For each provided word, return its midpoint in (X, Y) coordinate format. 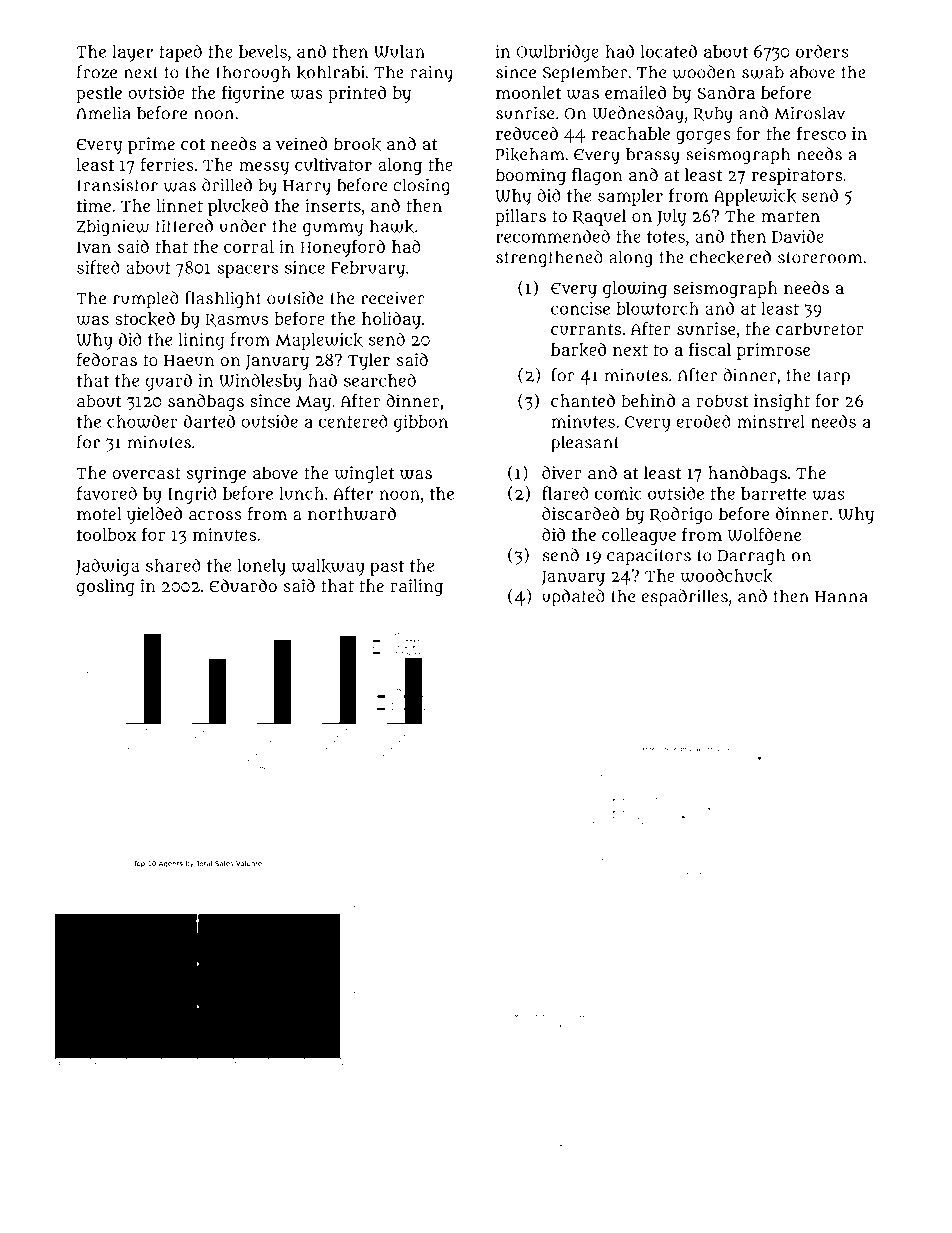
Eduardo (243, 585)
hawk (392, 226)
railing (416, 587)
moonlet (529, 92)
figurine (253, 94)
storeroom (820, 258)
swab (763, 72)
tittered (184, 226)
